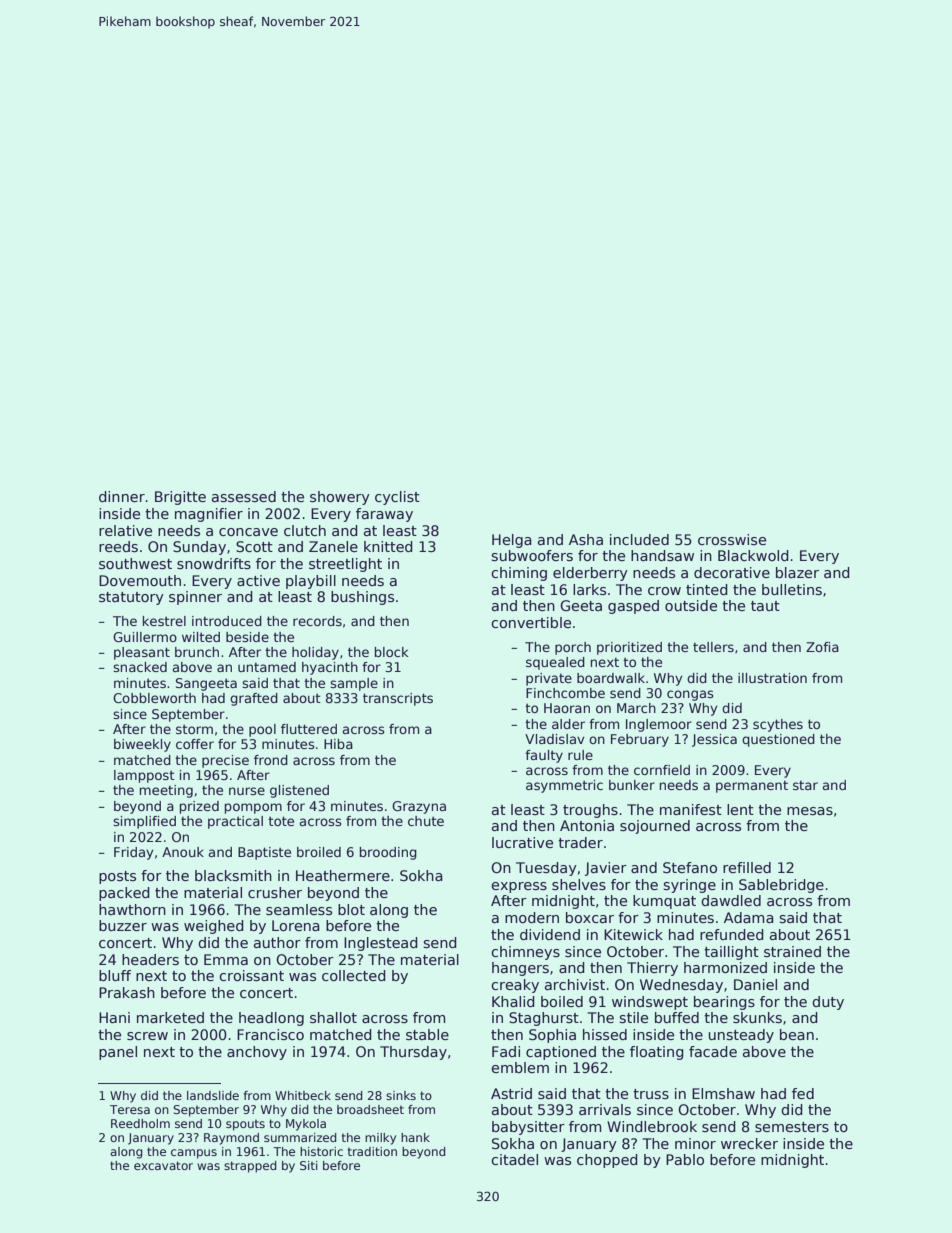 This page has width=952, height=1233. Describe the element at coordinates (333, 546) in the page. I see `Zanele` at that location.
